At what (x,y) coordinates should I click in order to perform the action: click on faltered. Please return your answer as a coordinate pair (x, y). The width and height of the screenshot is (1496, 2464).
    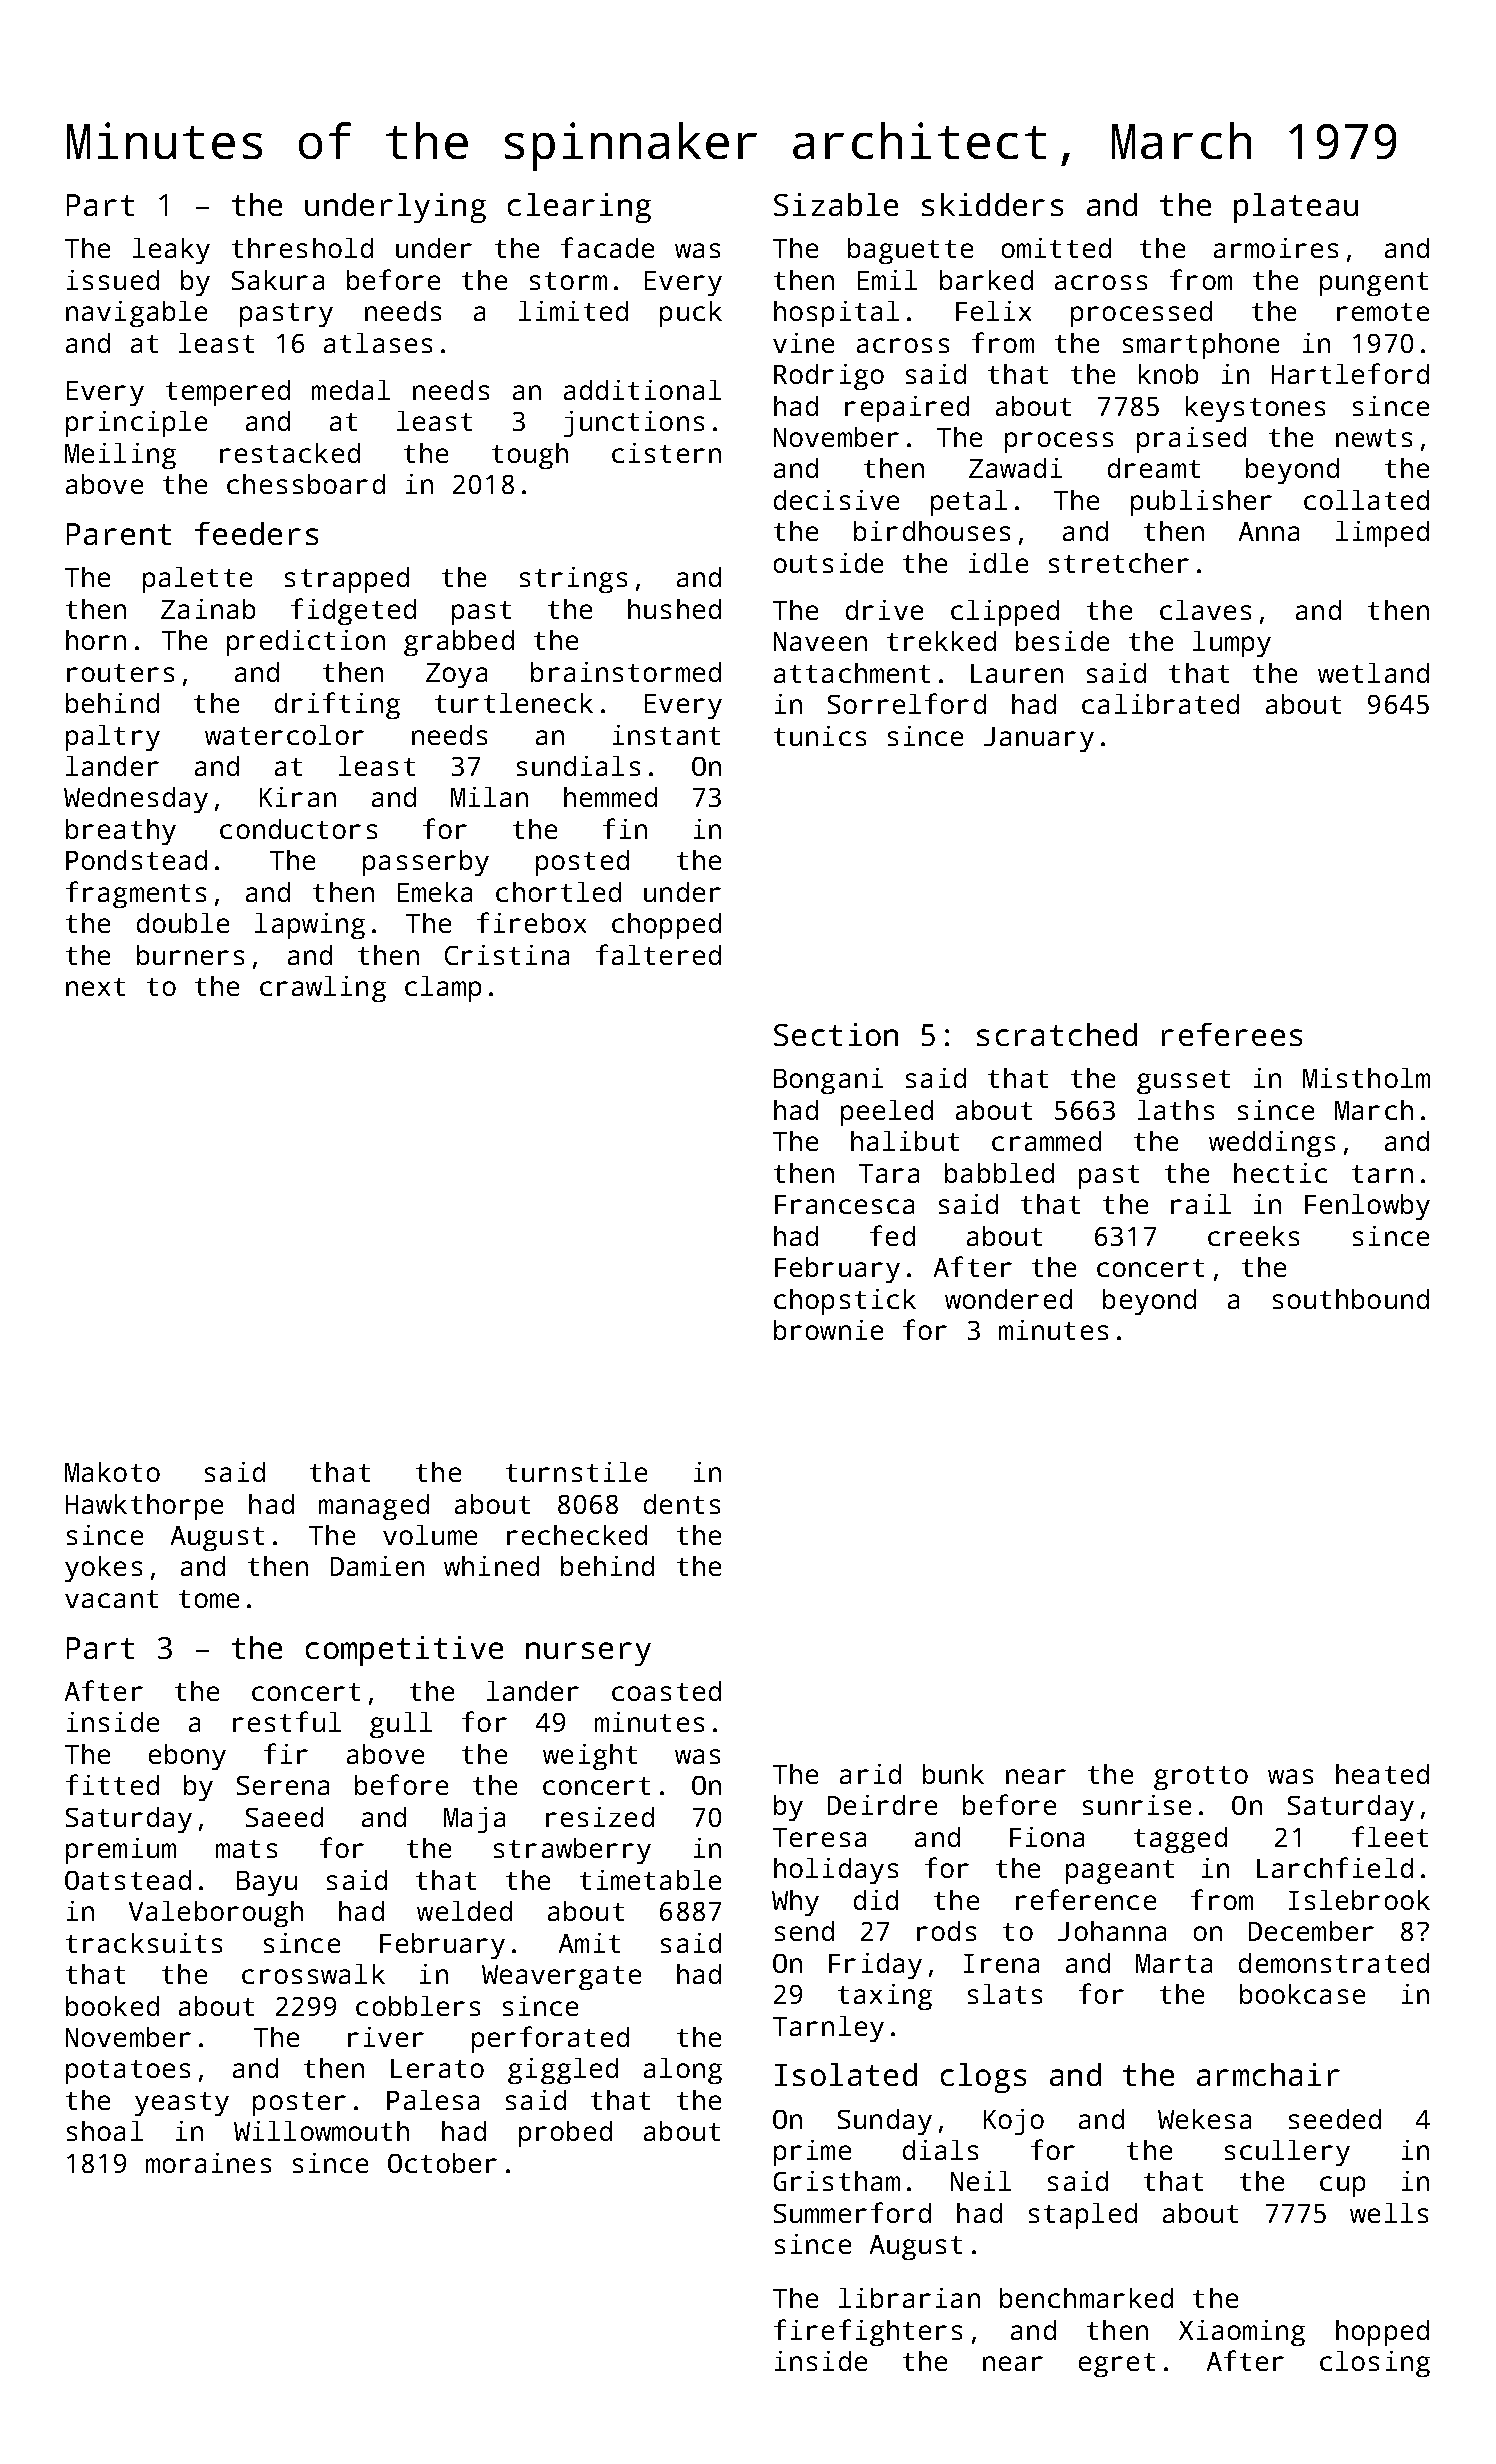
    Looking at the image, I should click on (658, 954).
